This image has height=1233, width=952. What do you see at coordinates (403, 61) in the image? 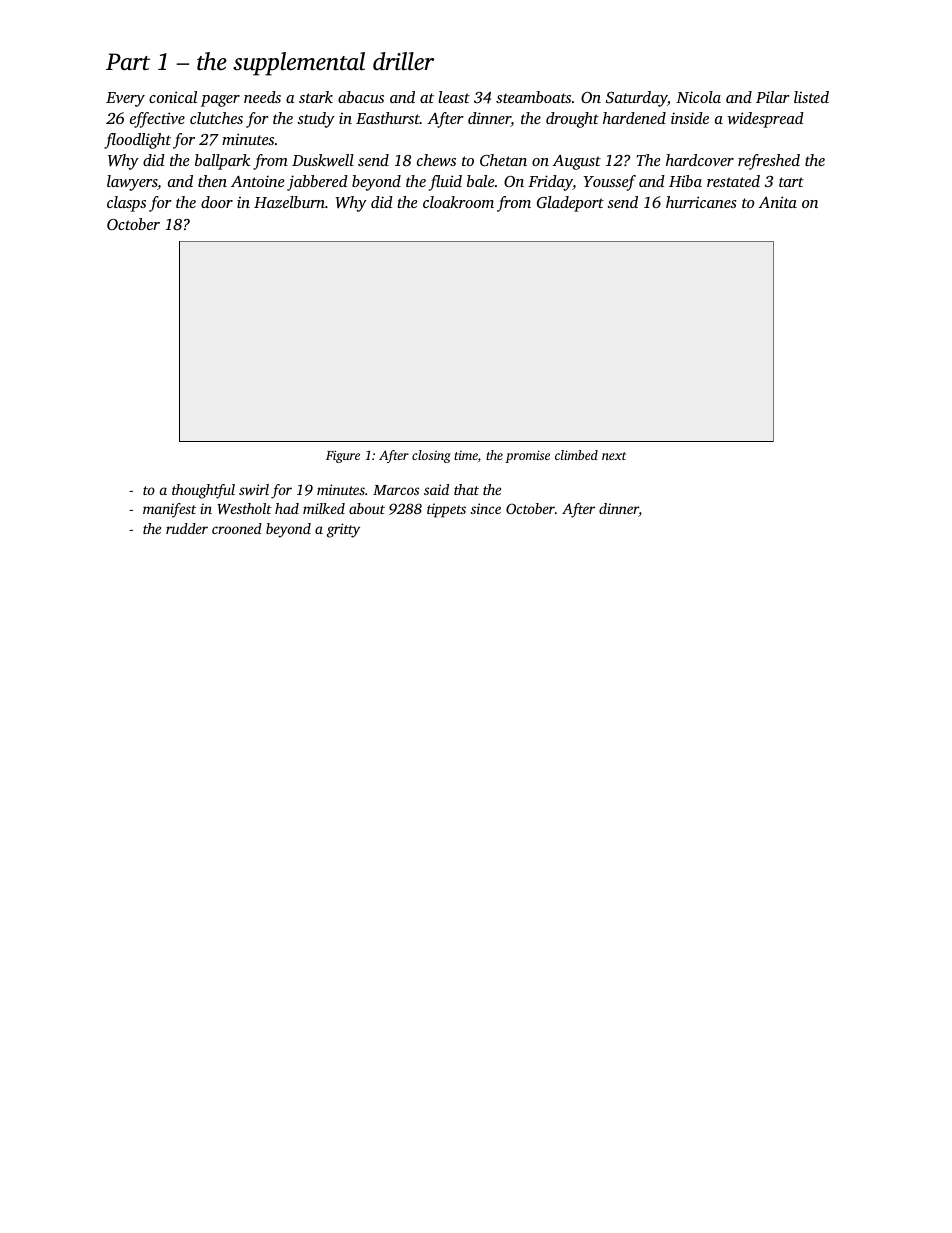
I see `driller` at bounding box center [403, 61].
